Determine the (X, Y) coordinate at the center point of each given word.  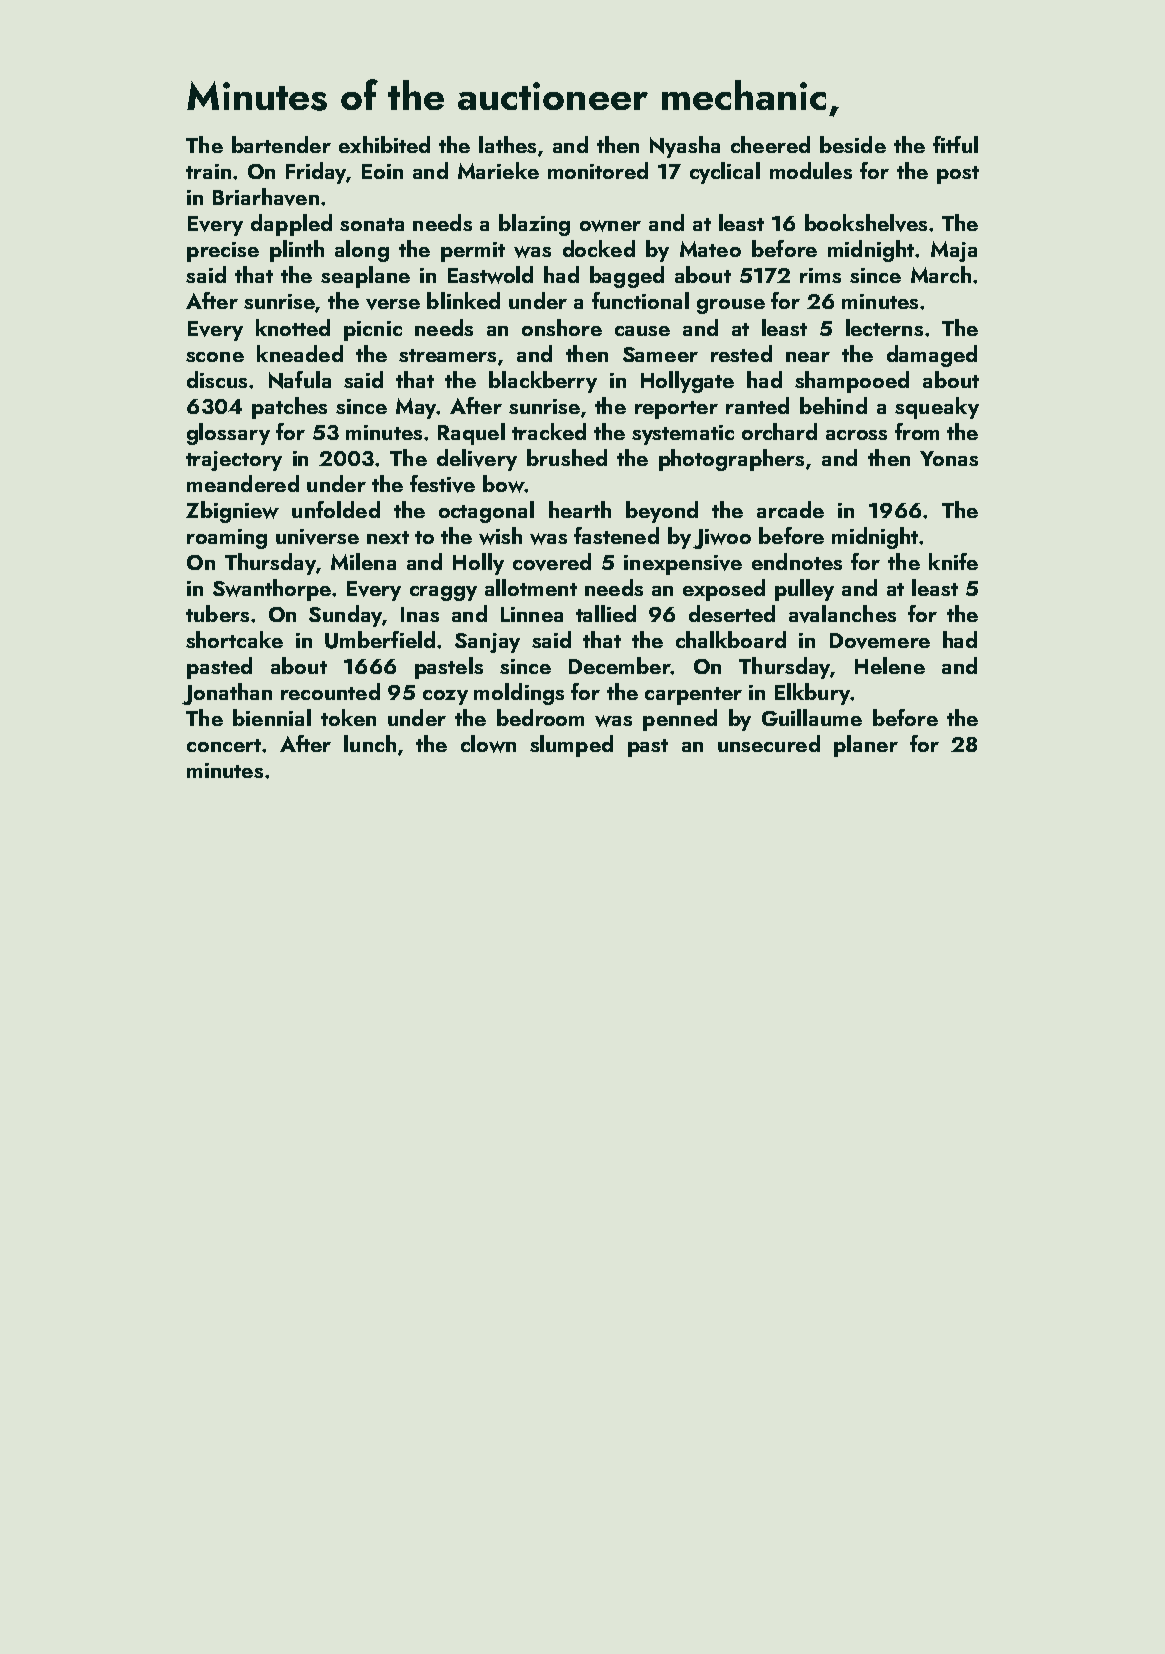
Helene (890, 665)
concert (224, 745)
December (620, 665)
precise (223, 252)
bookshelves (866, 223)
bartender (281, 144)
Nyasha (685, 147)
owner (610, 226)
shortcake (234, 639)
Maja (954, 251)
